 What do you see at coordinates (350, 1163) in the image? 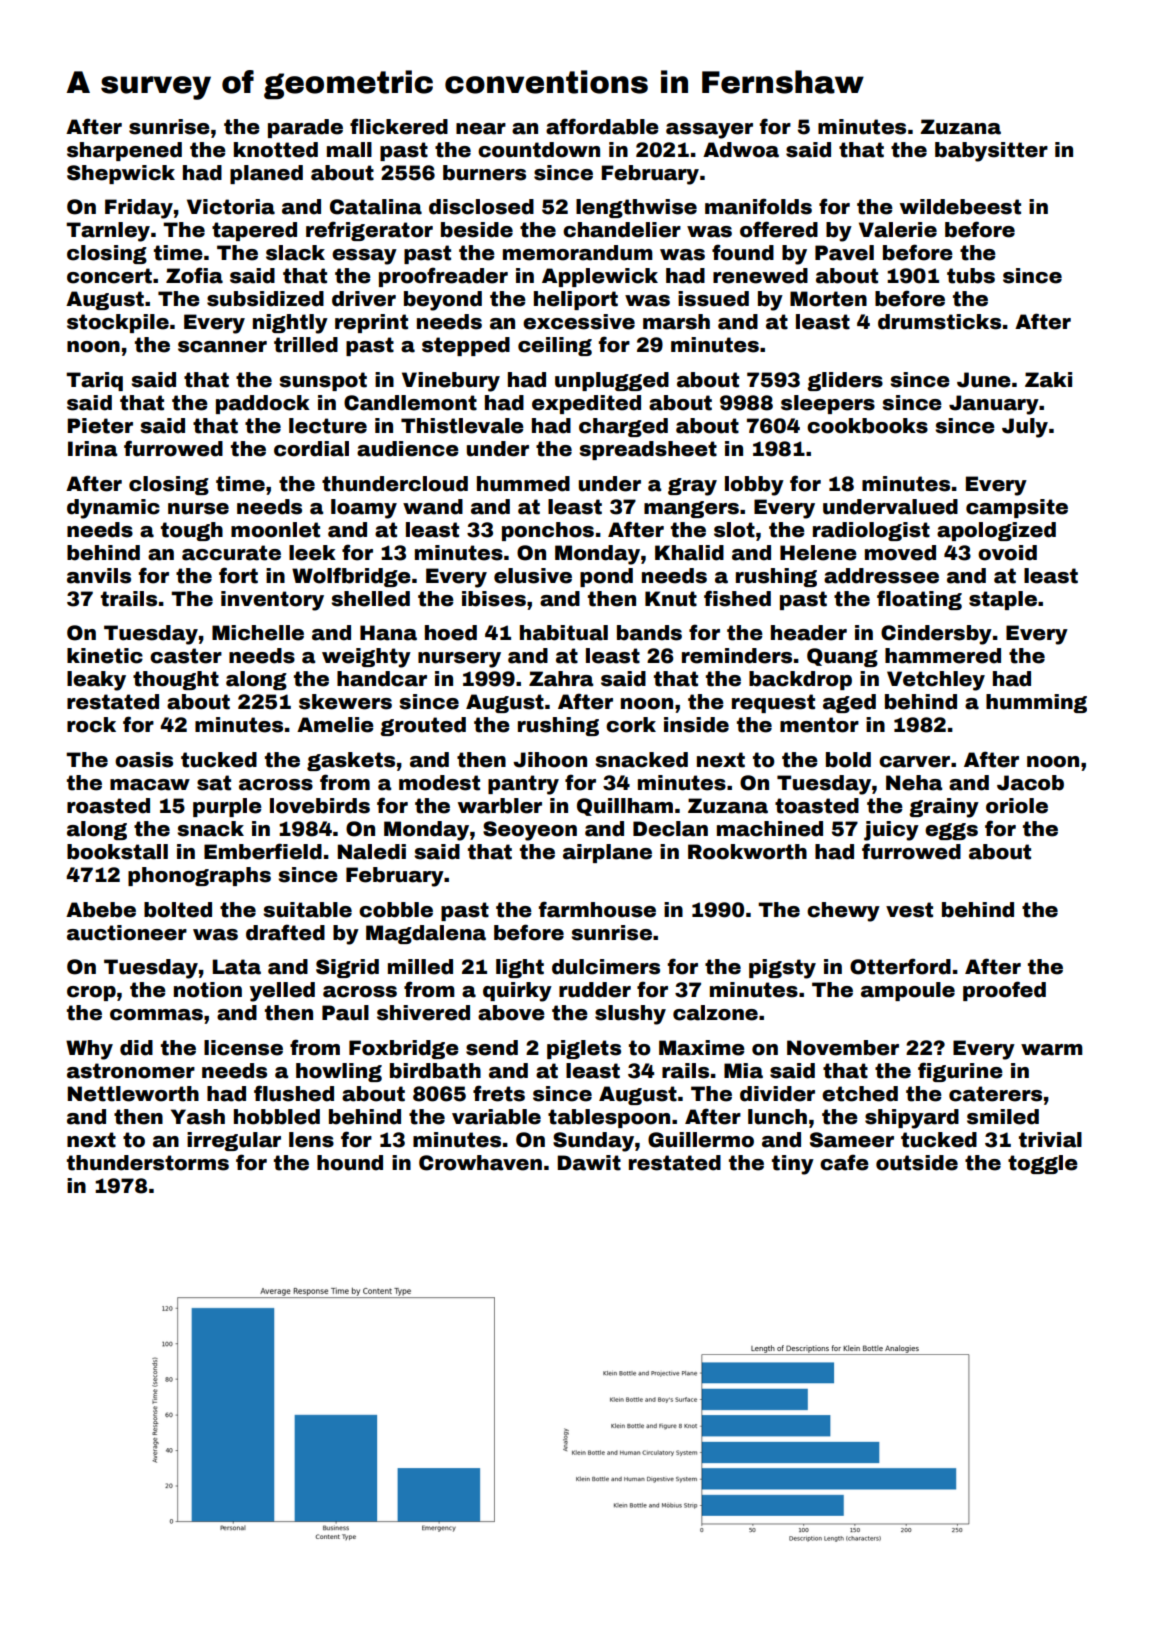
I see `hound` at bounding box center [350, 1163].
